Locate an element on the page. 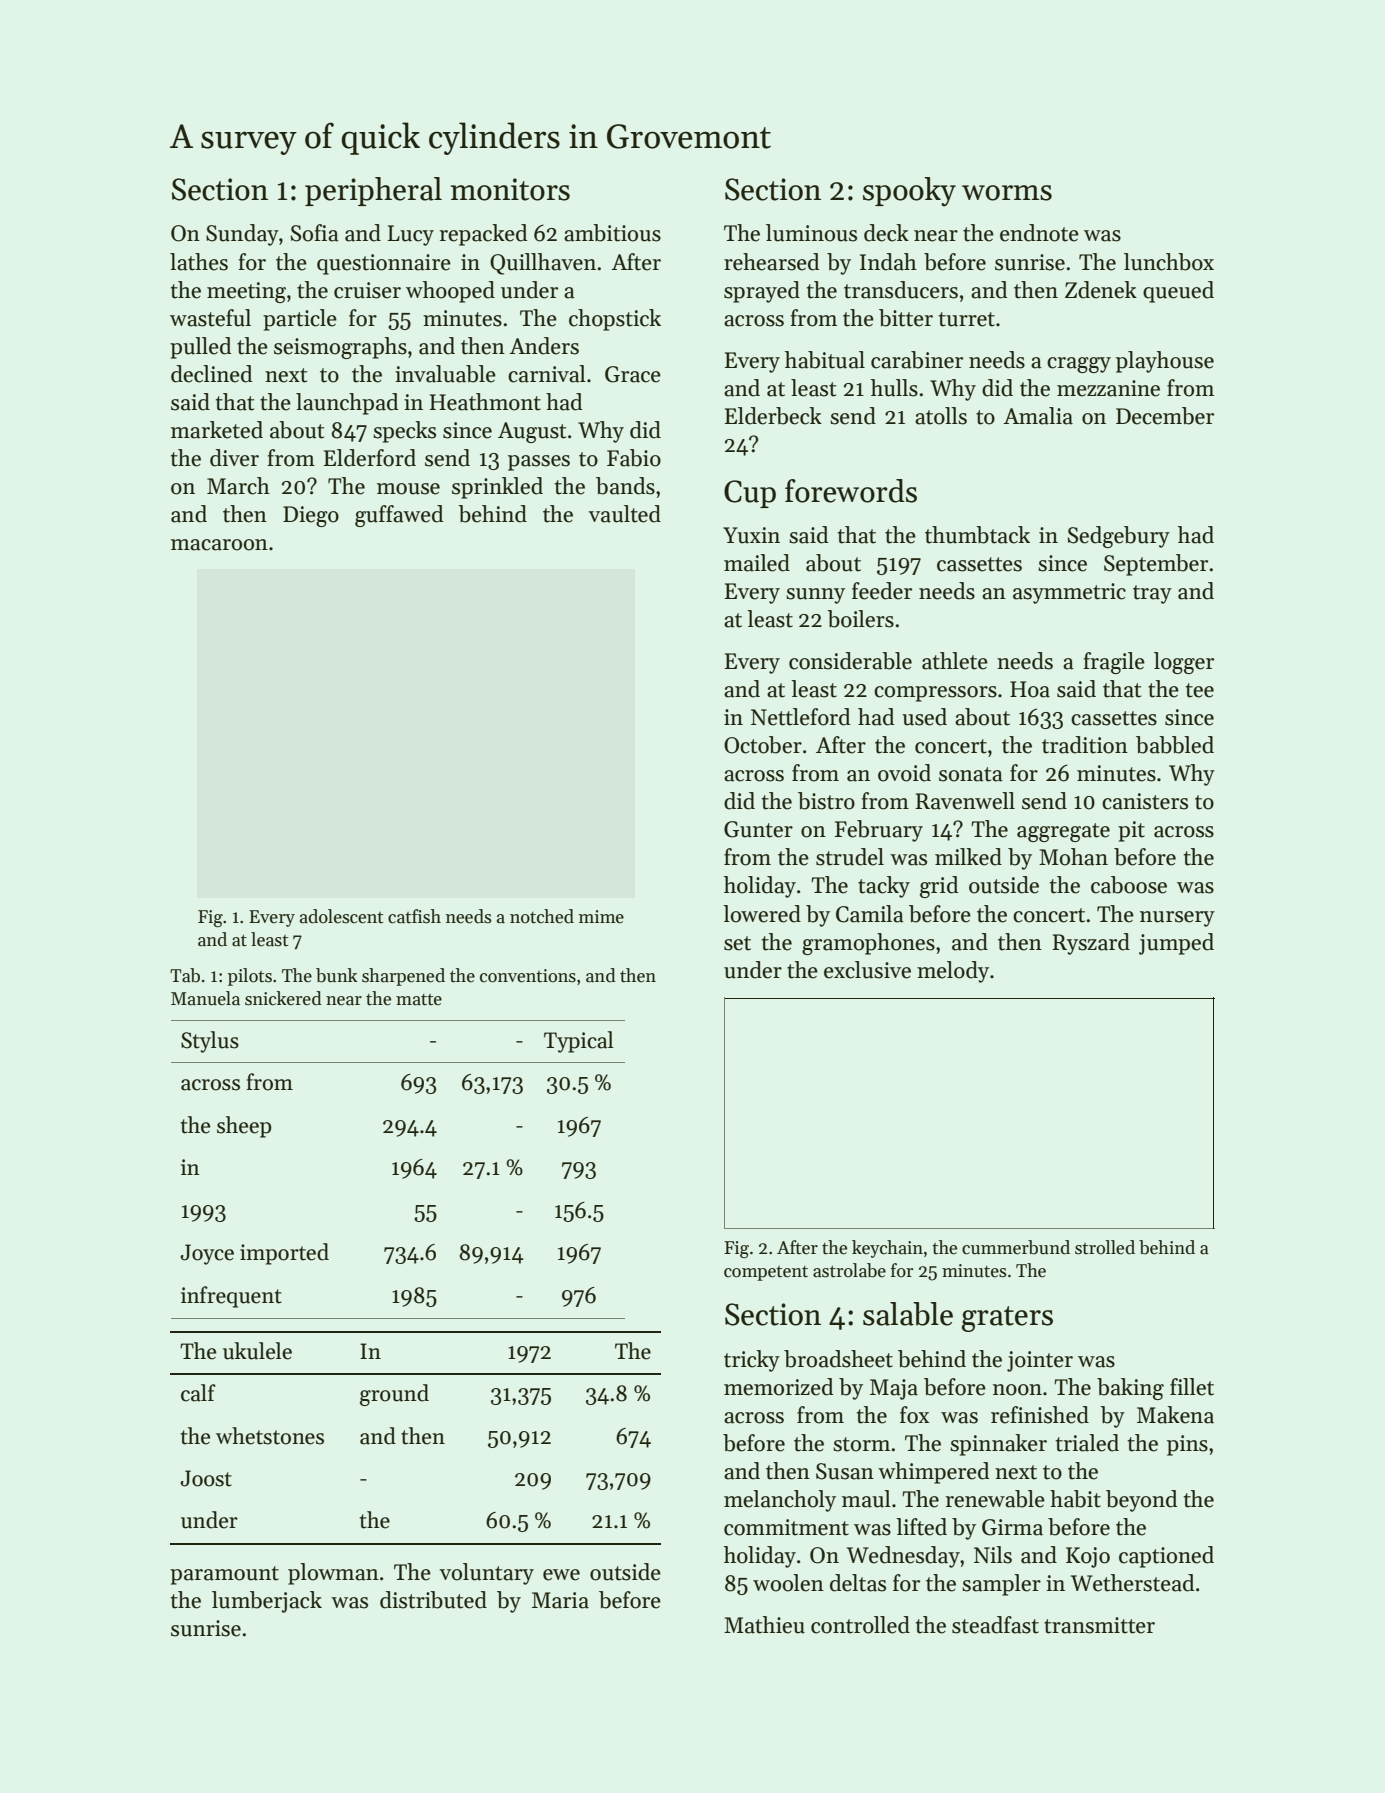 The height and width of the document is (1793, 1385). Kojo is located at coordinates (1088, 1557).
